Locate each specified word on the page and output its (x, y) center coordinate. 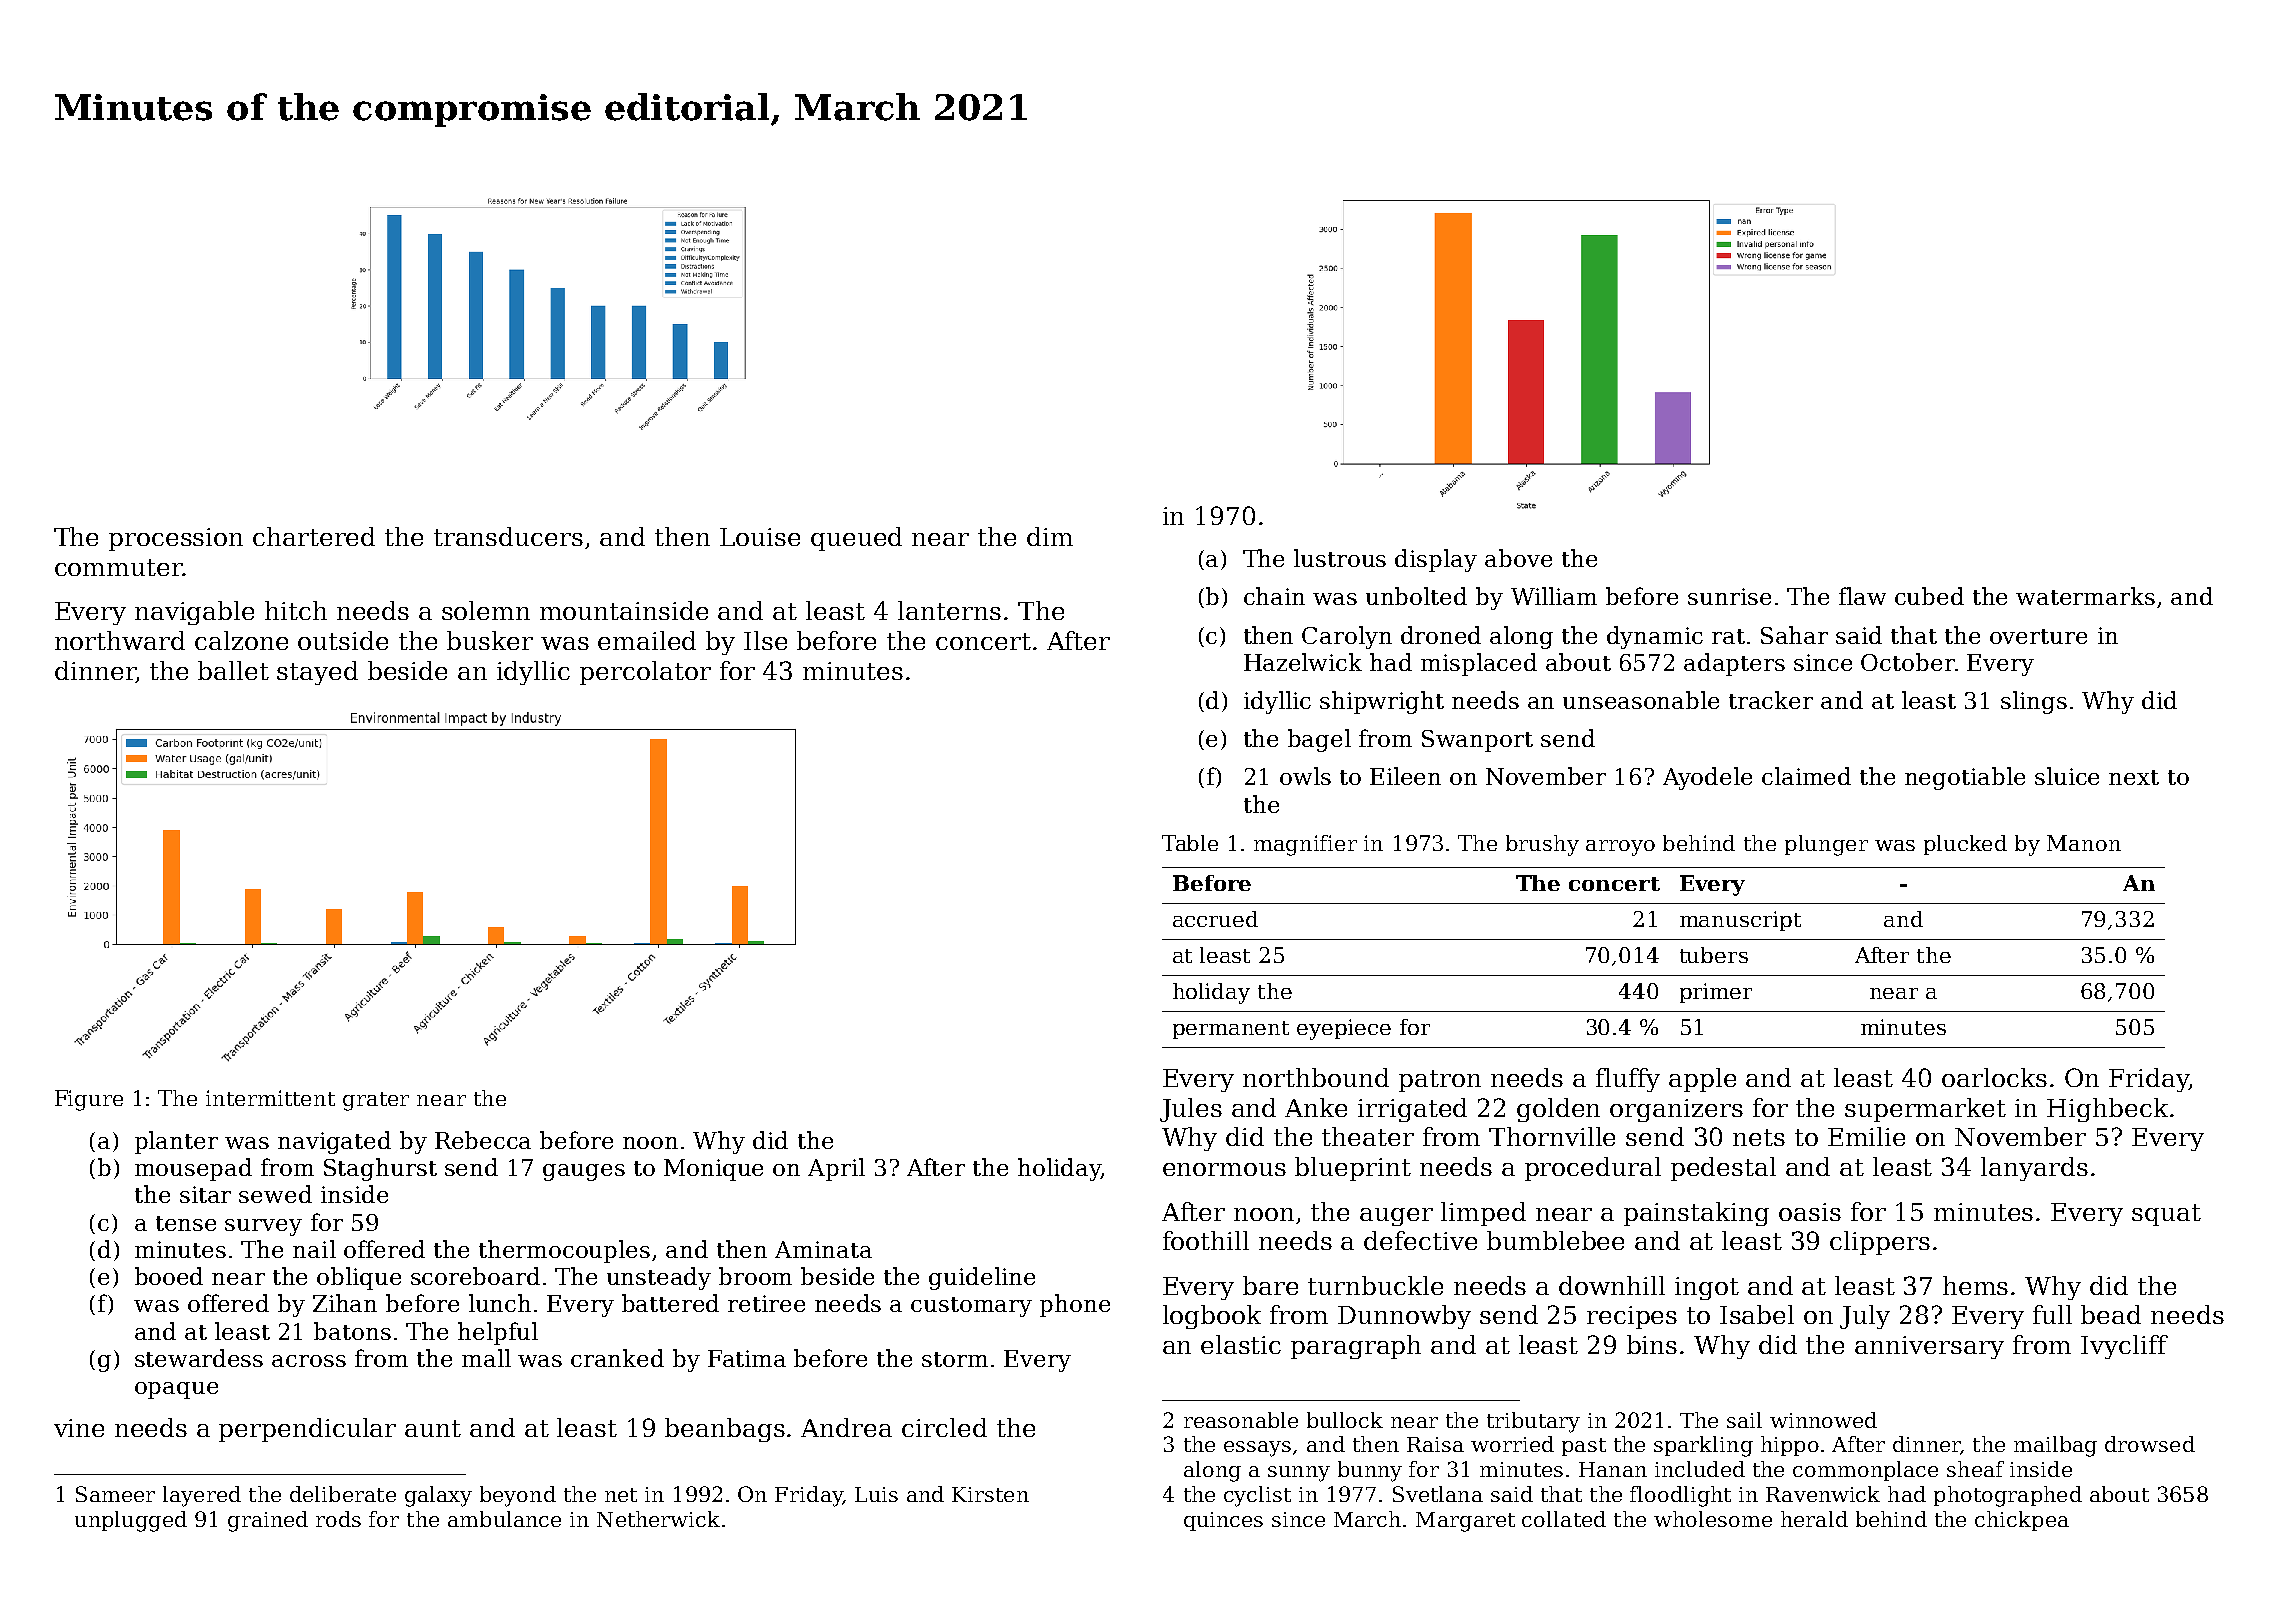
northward (120, 640)
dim (1050, 536)
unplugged (131, 1521)
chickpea (2022, 1521)
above (1518, 558)
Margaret (1465, 1522)
